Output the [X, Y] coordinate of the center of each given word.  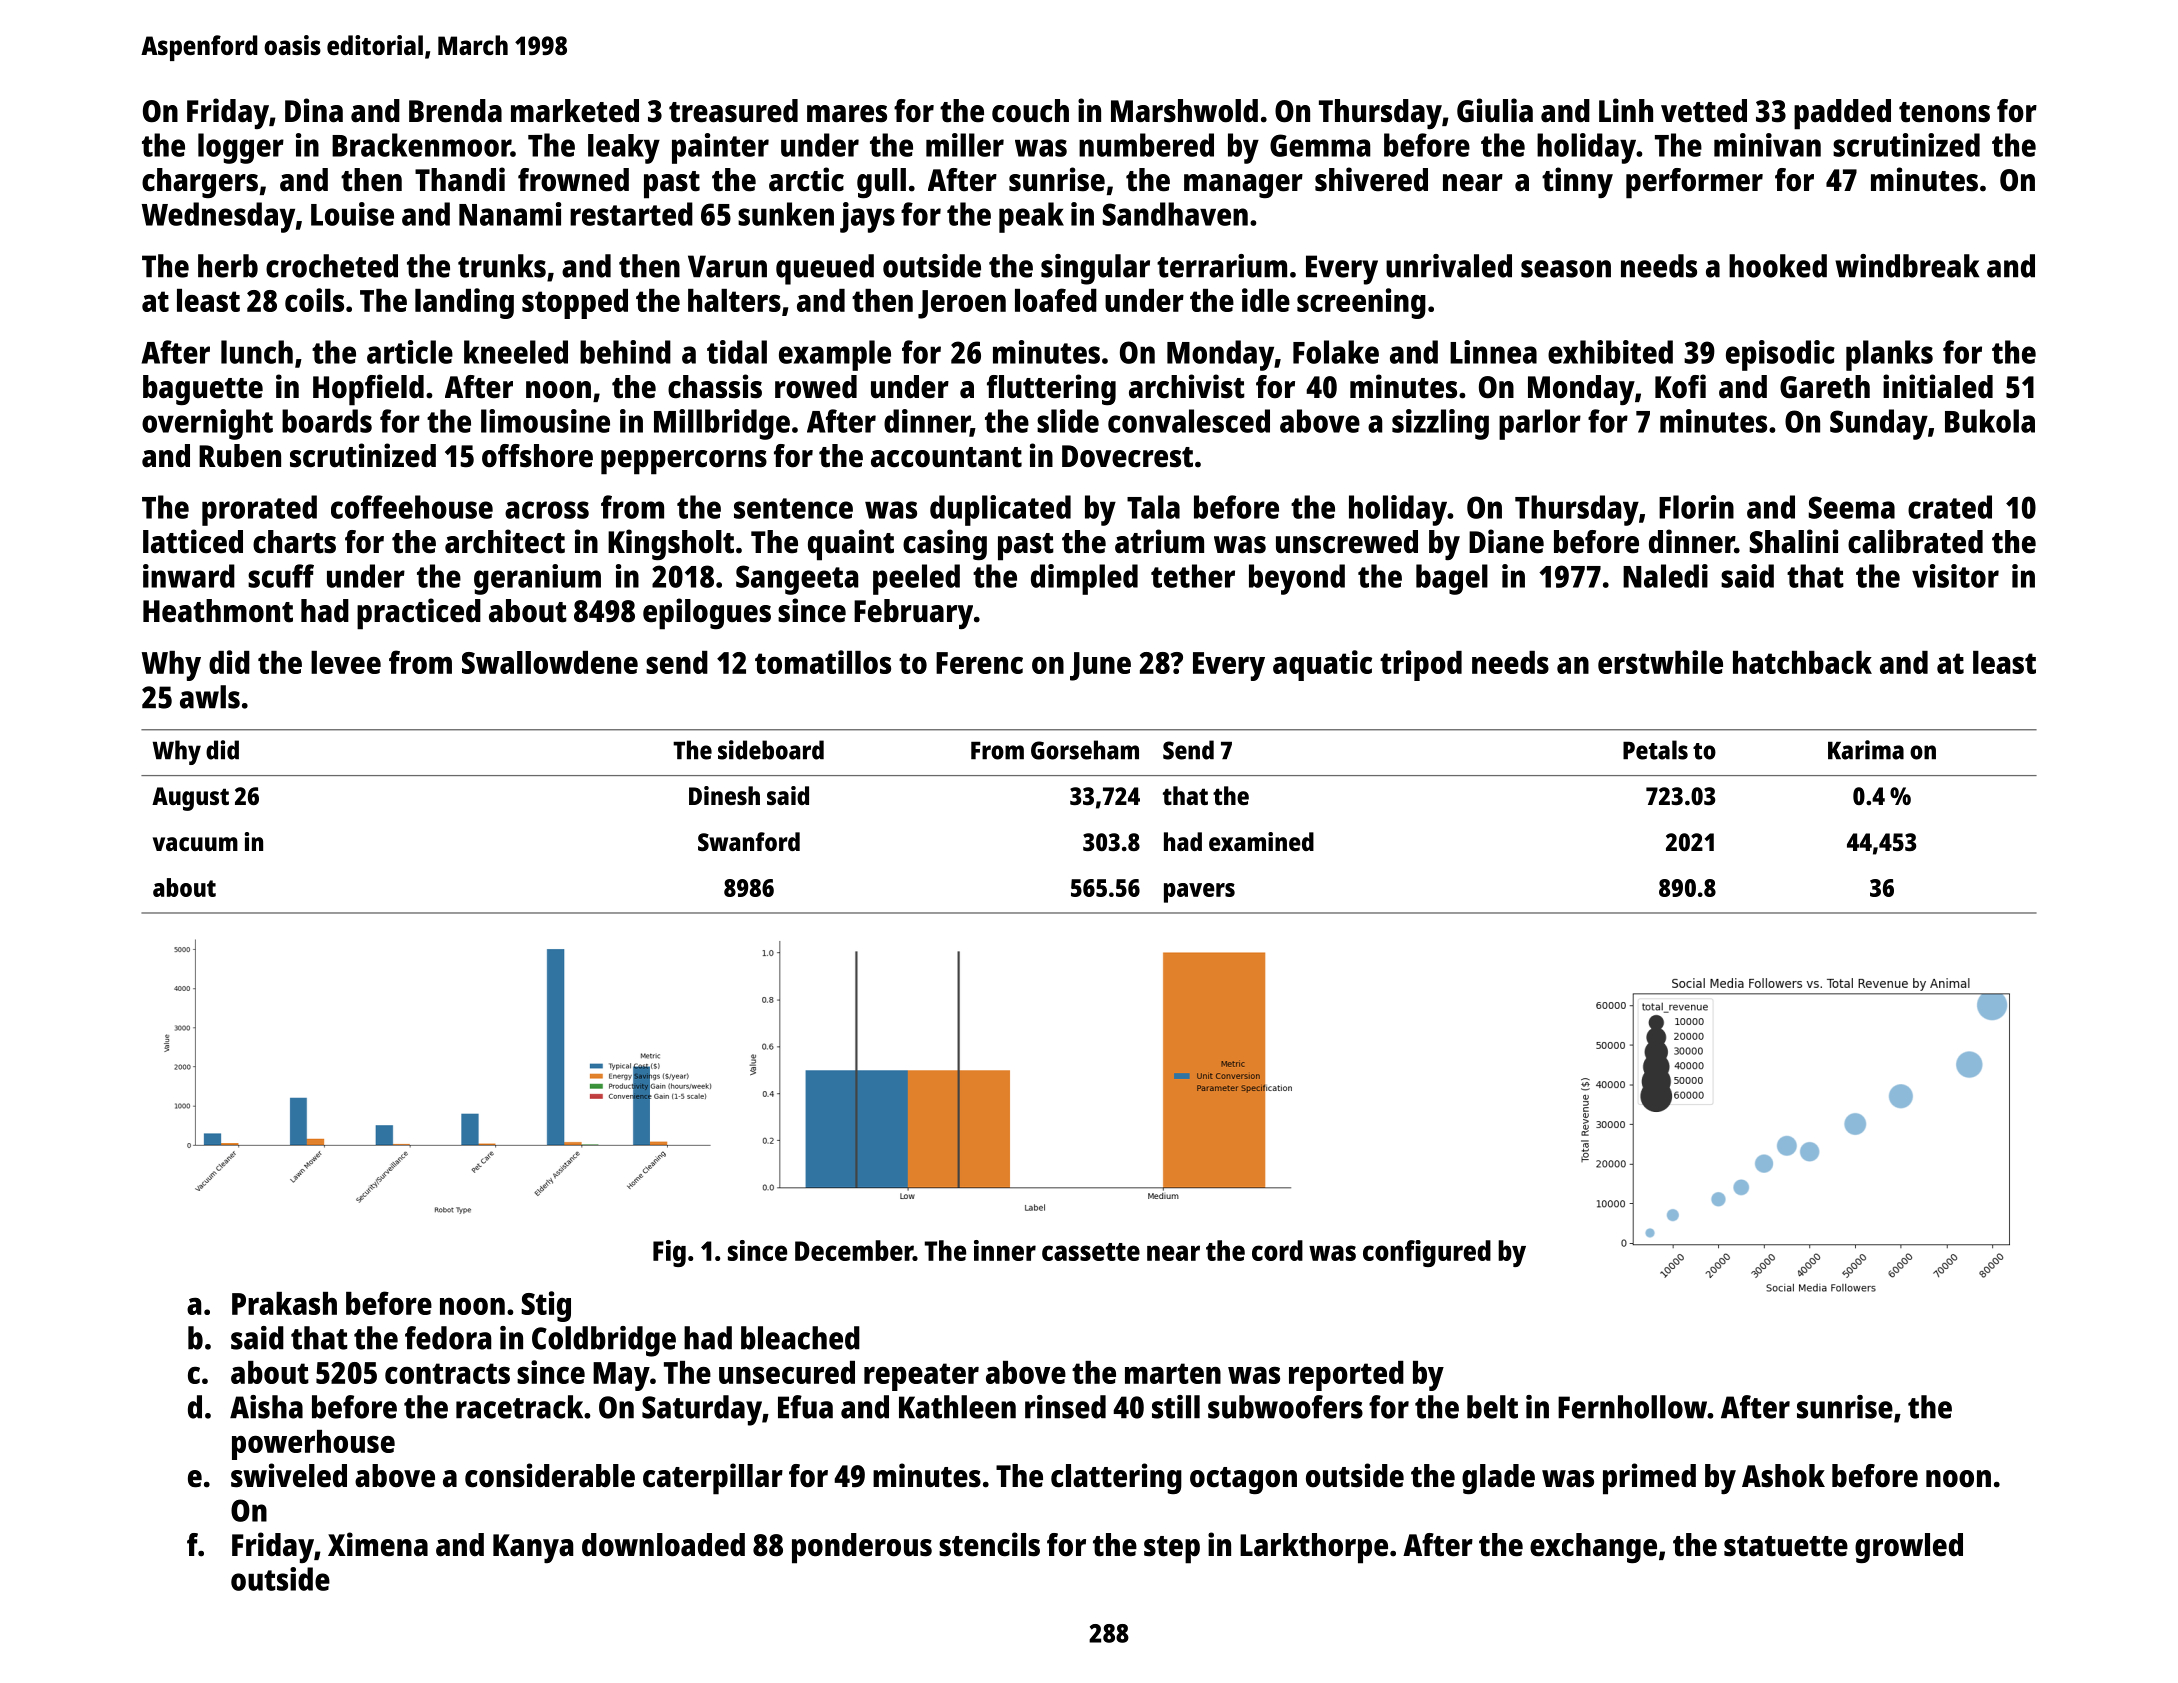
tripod [1421, 665]
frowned [573, 180]
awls [210, 697]
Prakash [284, 1303]
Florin [1696, 507]
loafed [1056, 300]
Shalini [1793, 541]
